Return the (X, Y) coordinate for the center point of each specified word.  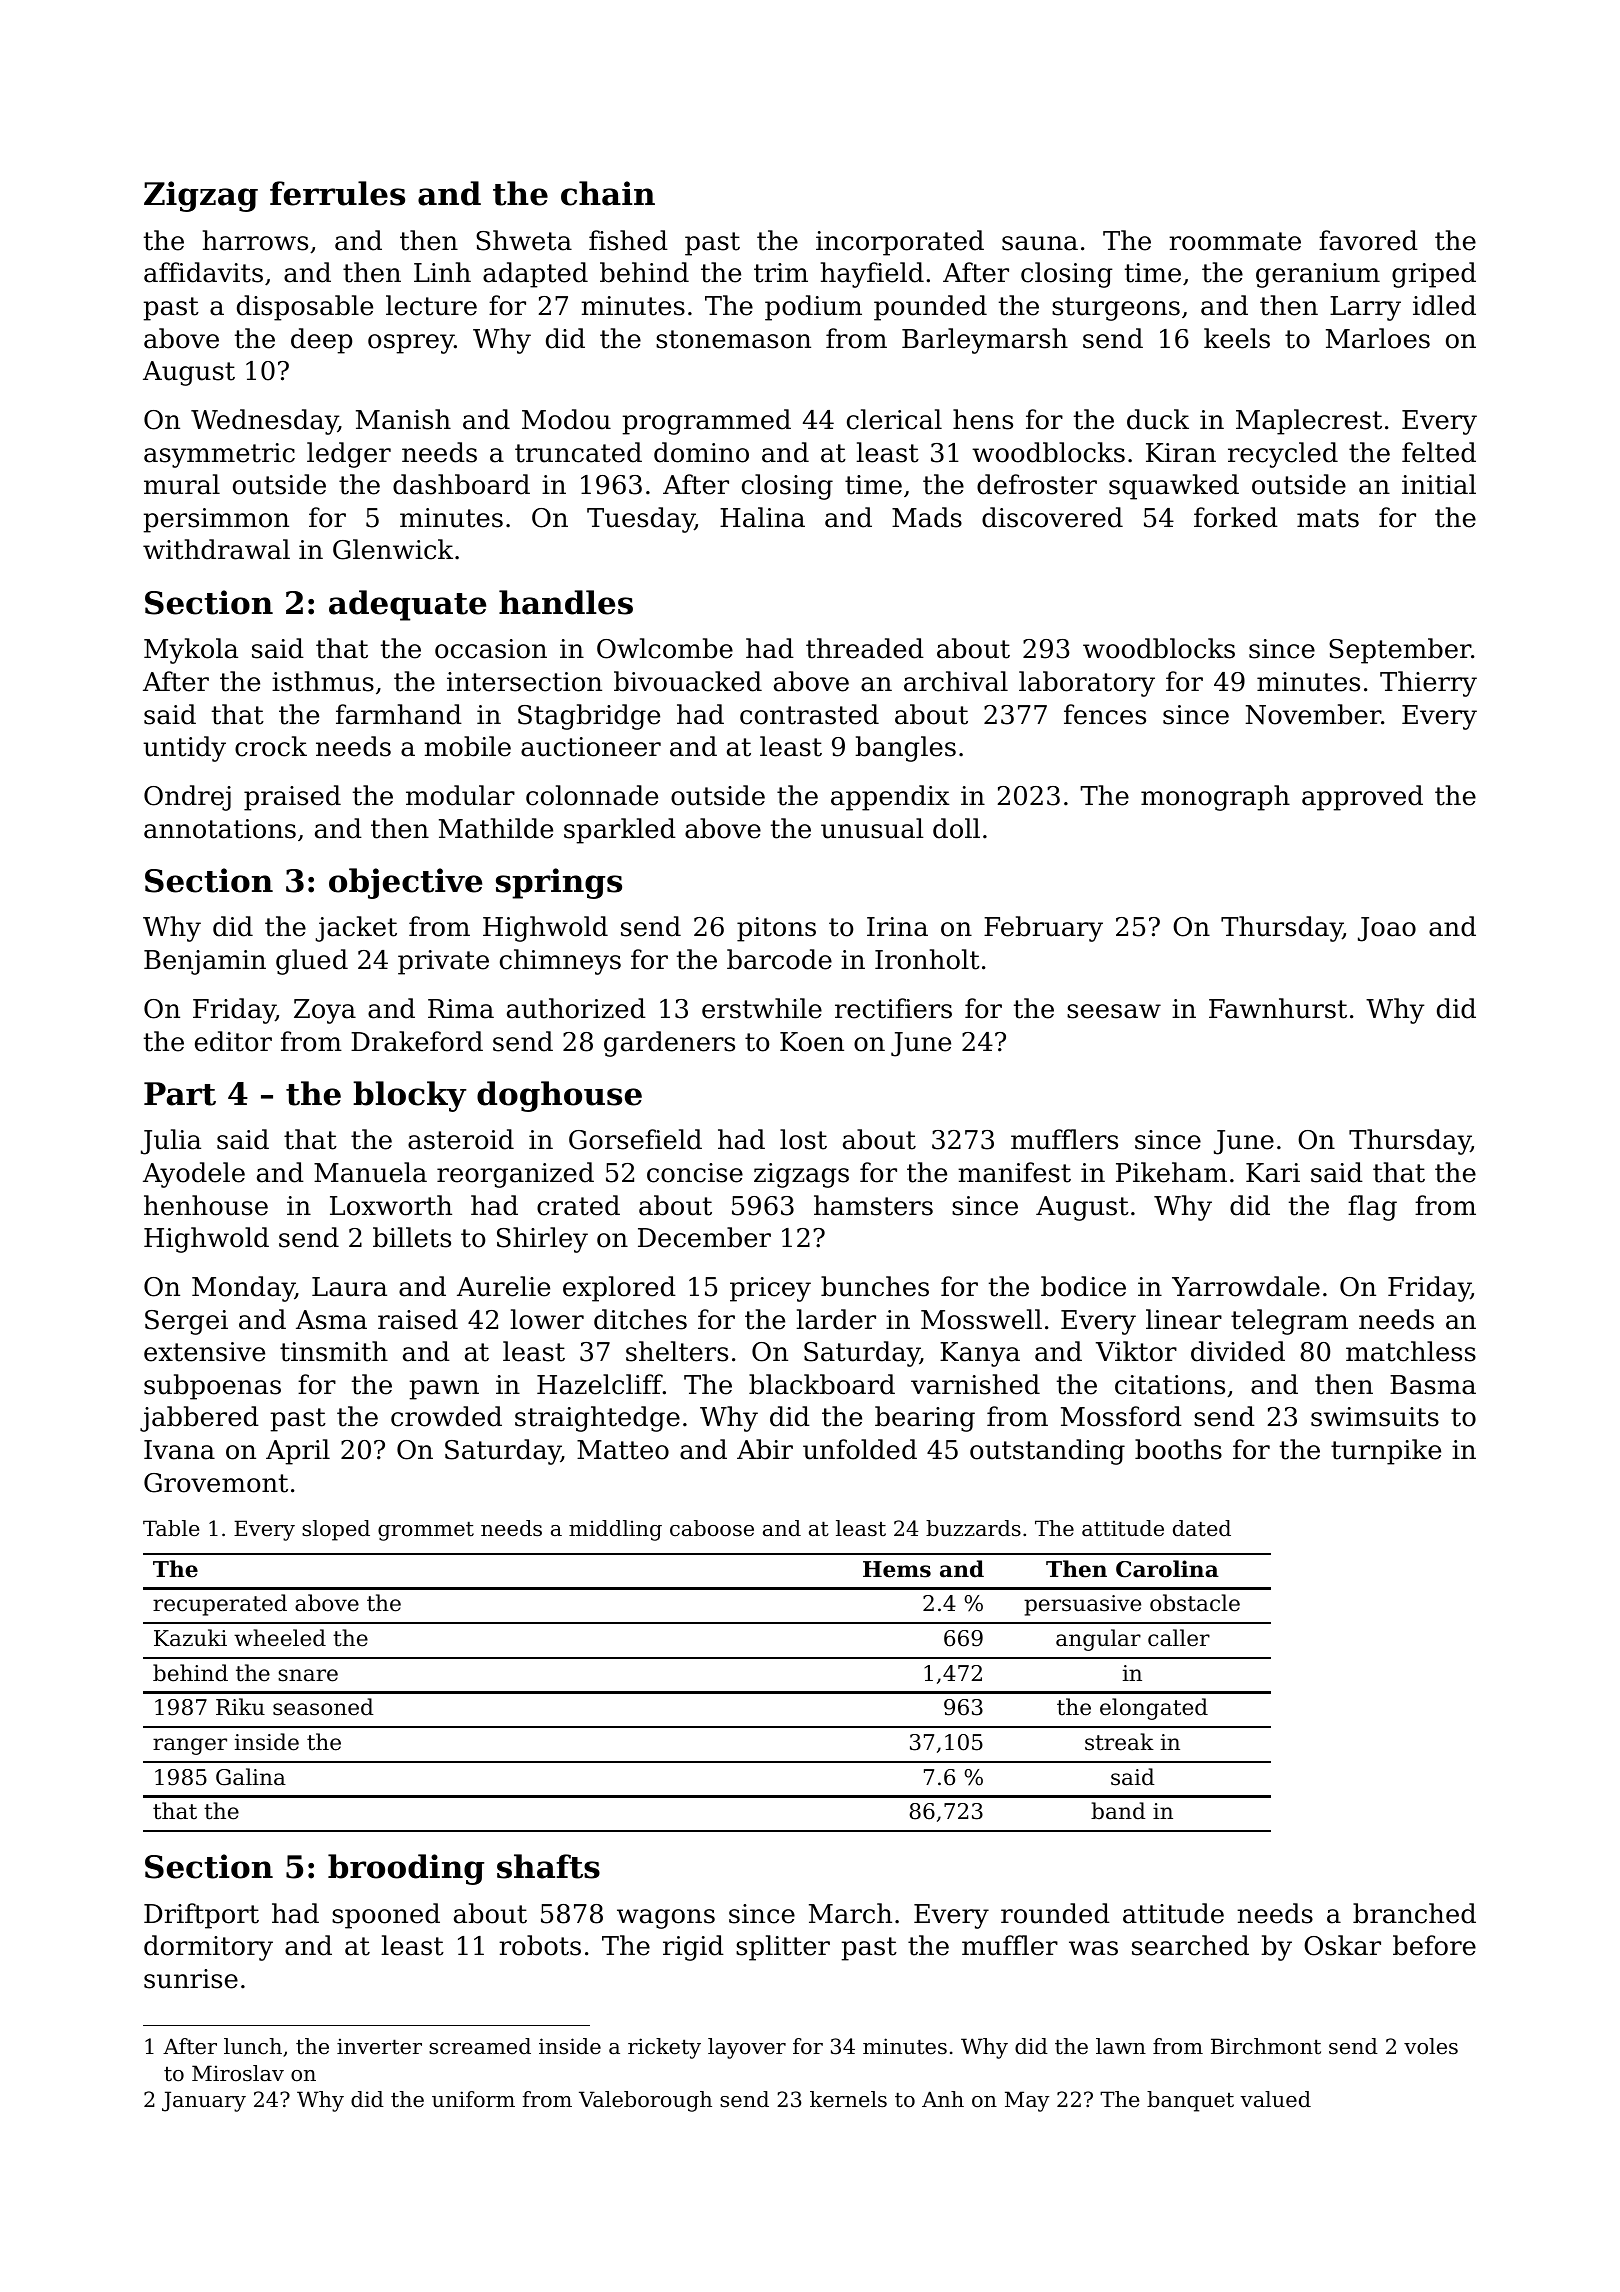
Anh (943, 2099)
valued (1275, 2099)
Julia (171, 1142)
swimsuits (1375, 1417)
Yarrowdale (1246, 1286)
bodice (1083, 1286)
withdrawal (216, 549)
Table (171, 1528)
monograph (1215, 798)
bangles (905, 749)
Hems (897, 1569)
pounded (930, 308)
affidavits (203, 272)
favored (1368, 240)
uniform (473, 2099)
